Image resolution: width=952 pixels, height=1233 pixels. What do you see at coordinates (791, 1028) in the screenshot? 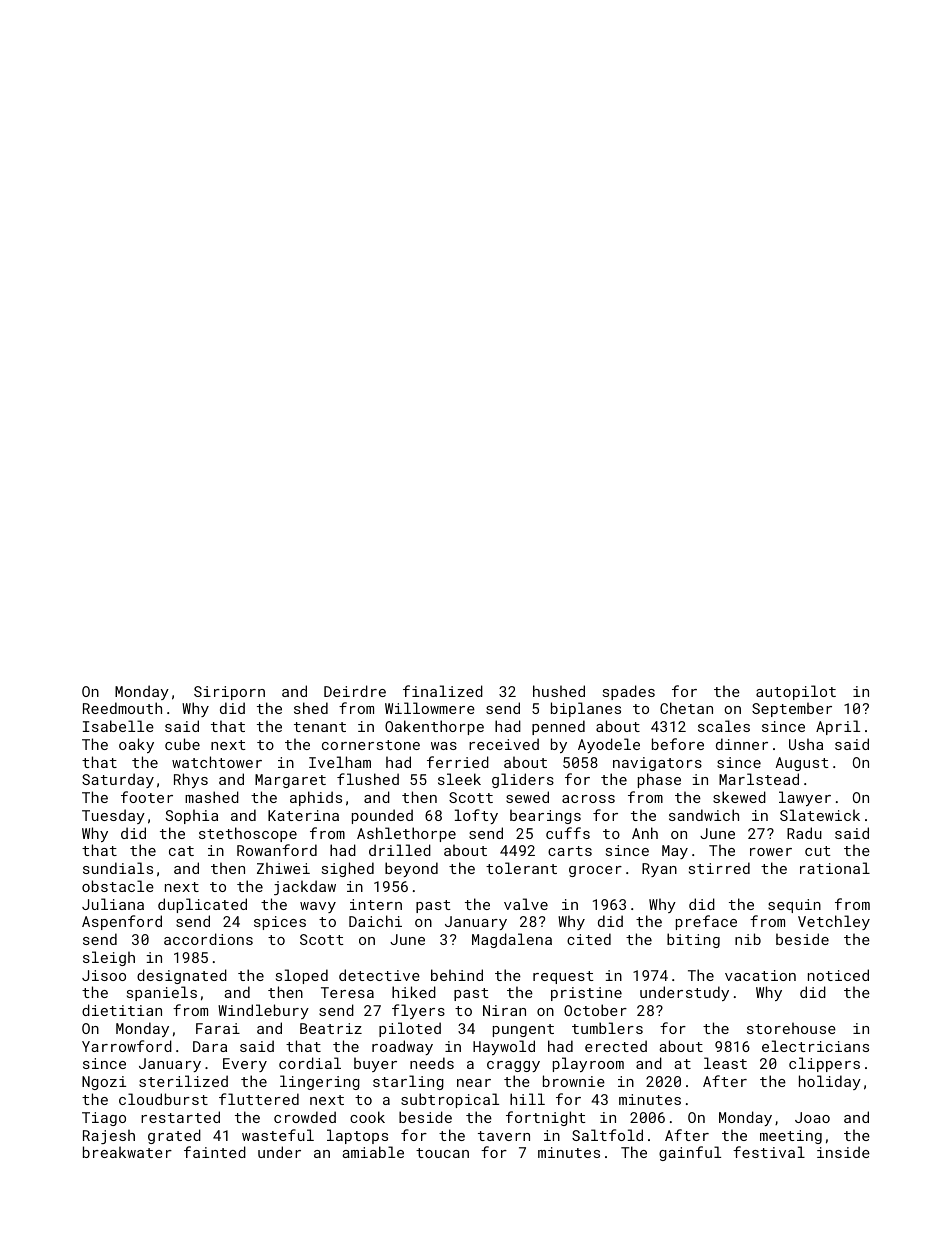
I see `storehouse` at bounding box center [791, 1028].
